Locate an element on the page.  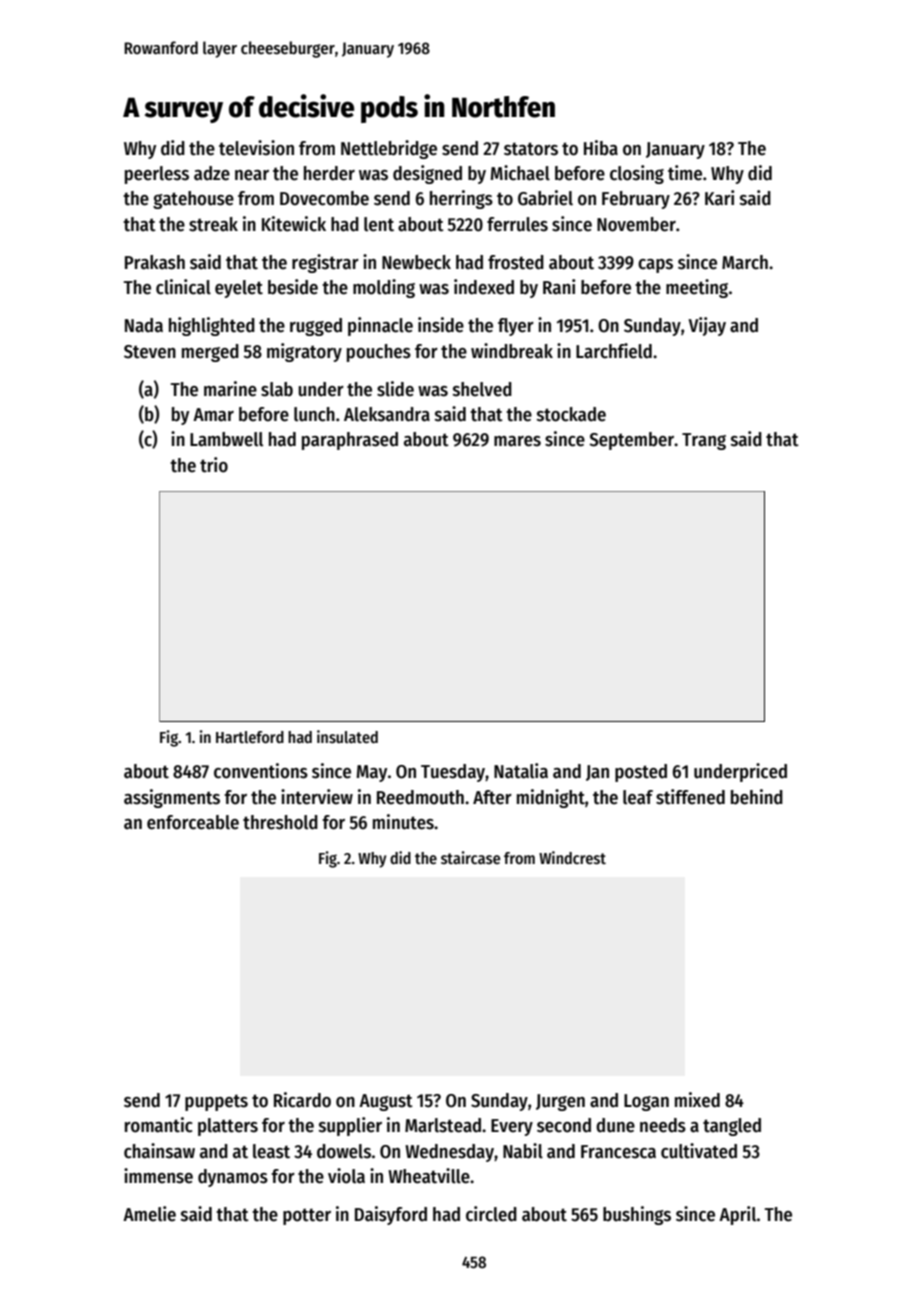
Nettlebridge is located at coordinates (389, 149).
